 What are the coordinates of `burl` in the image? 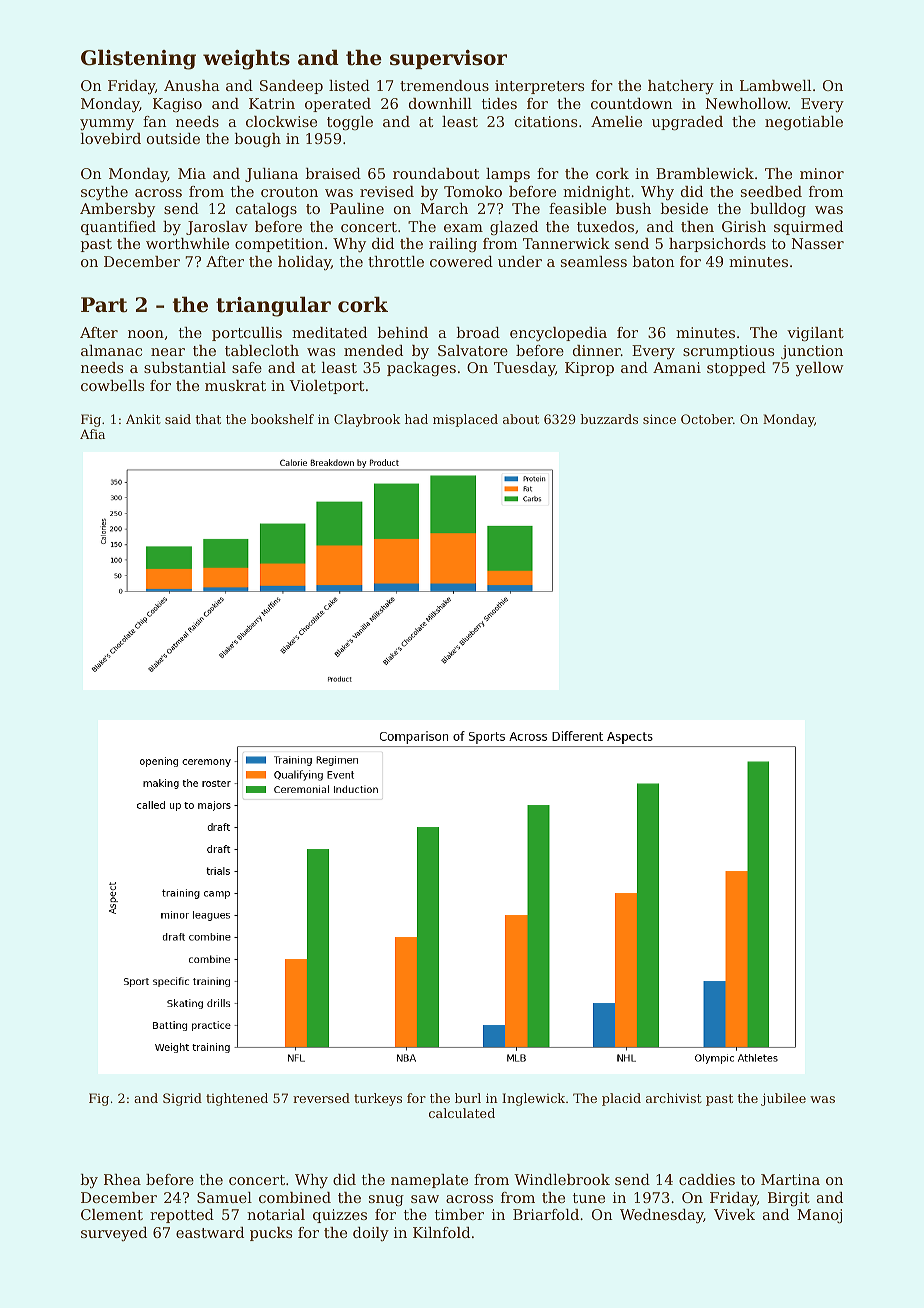 It's located at (468, 1098).
